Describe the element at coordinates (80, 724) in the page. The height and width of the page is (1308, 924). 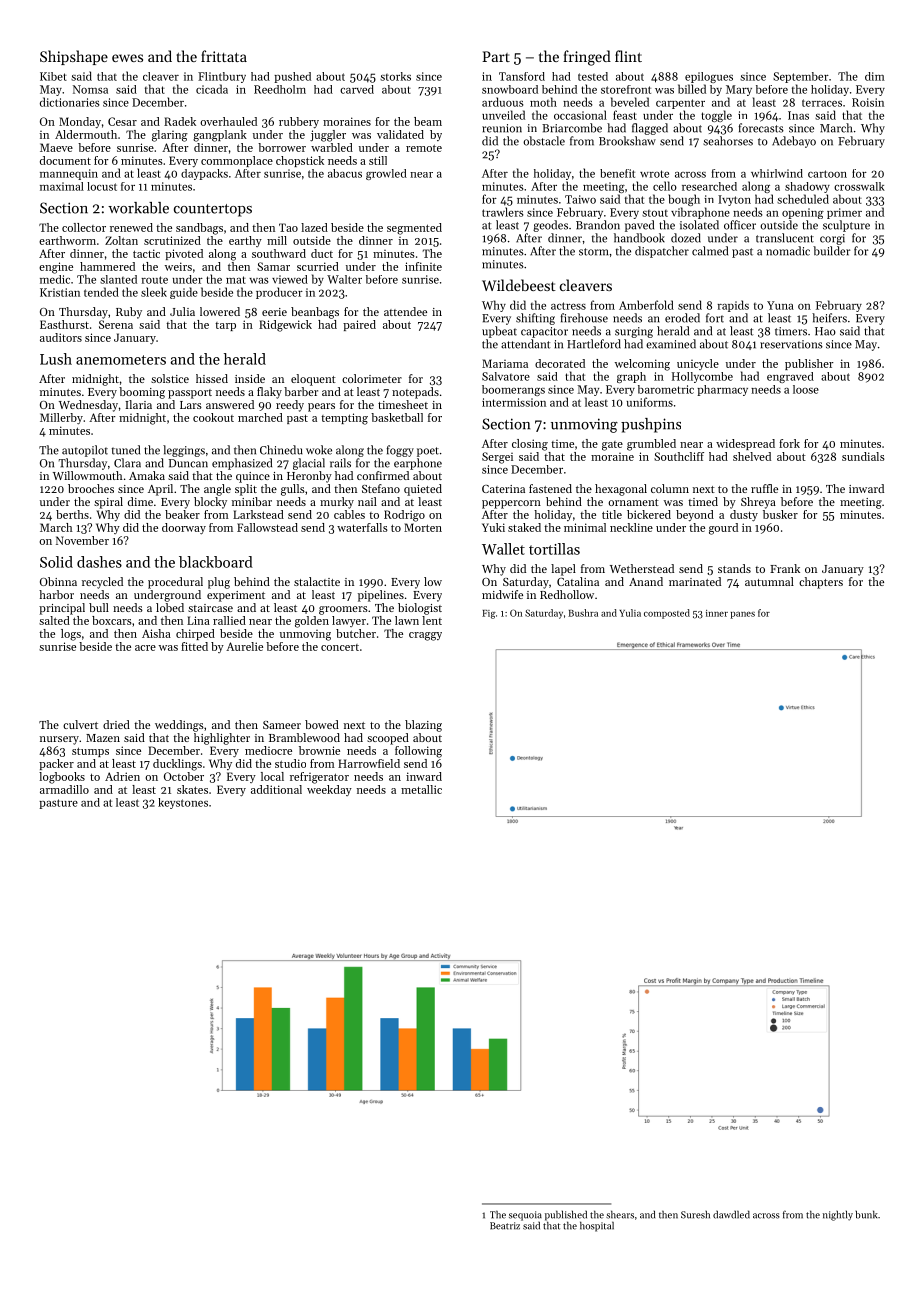
I see `culvert` at that location.
